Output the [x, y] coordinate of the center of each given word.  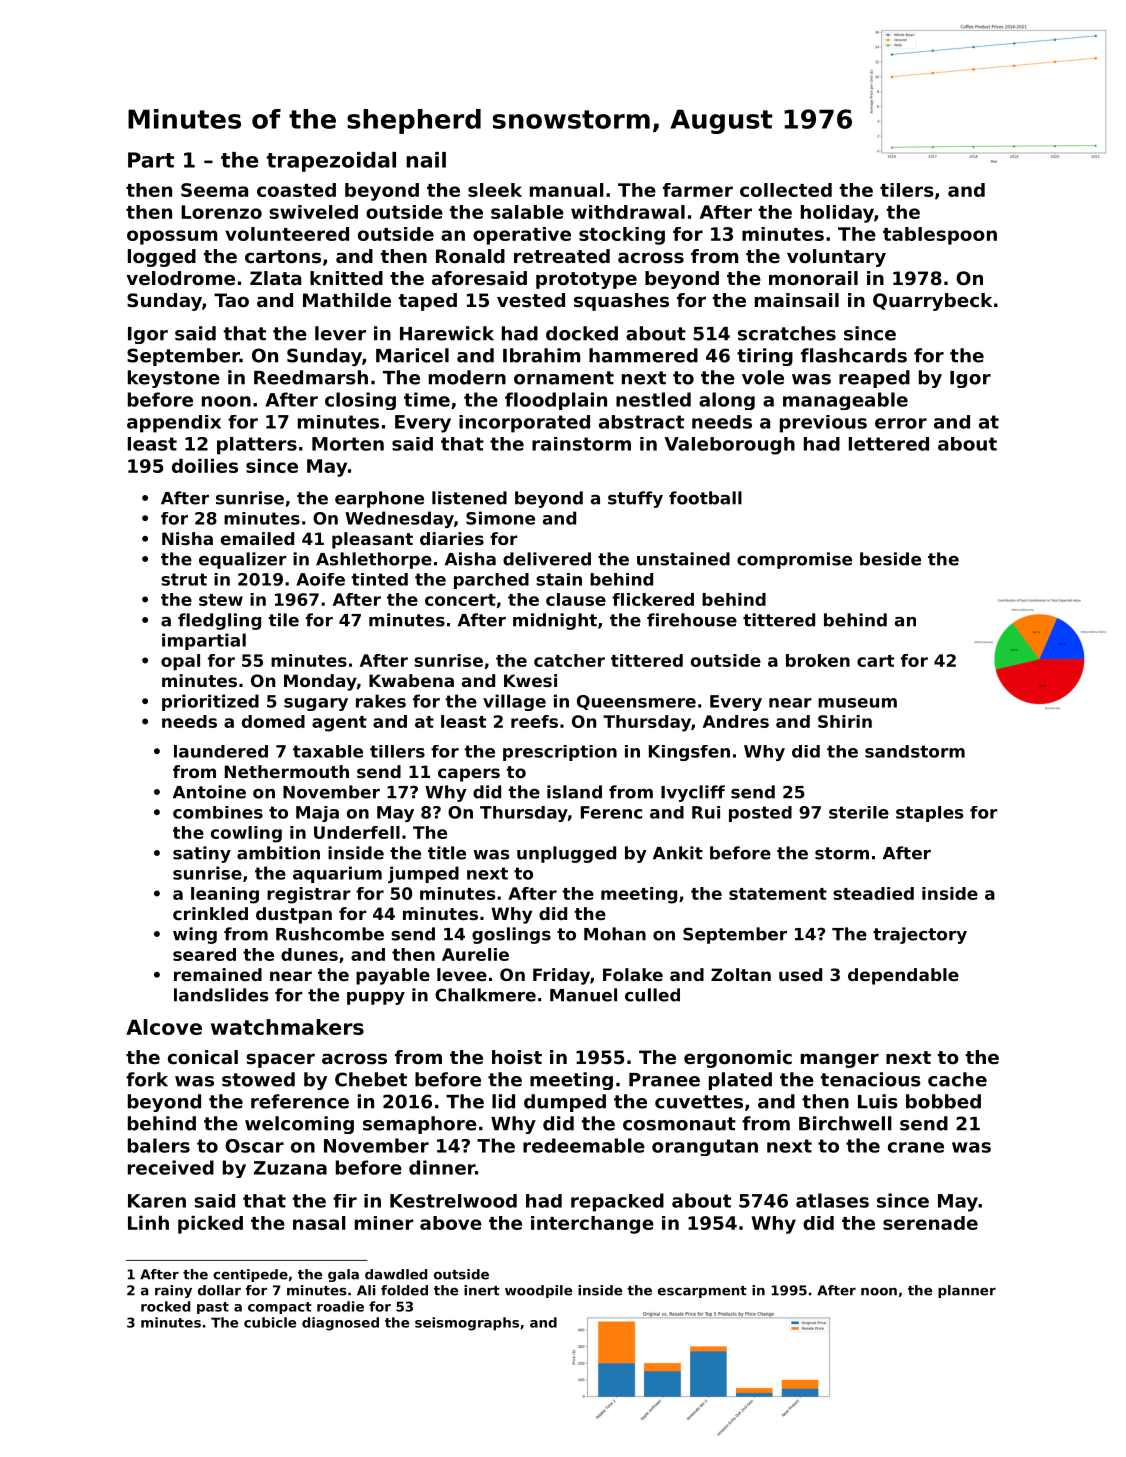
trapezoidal [331, 162]
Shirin [845, 721]
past [213, 1308]
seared [204, 954]
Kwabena [411, 680]
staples [929, 814]
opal [180, 662]
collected [786, 190]
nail [426, 160]
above [451, 1223]
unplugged [566, 854]
